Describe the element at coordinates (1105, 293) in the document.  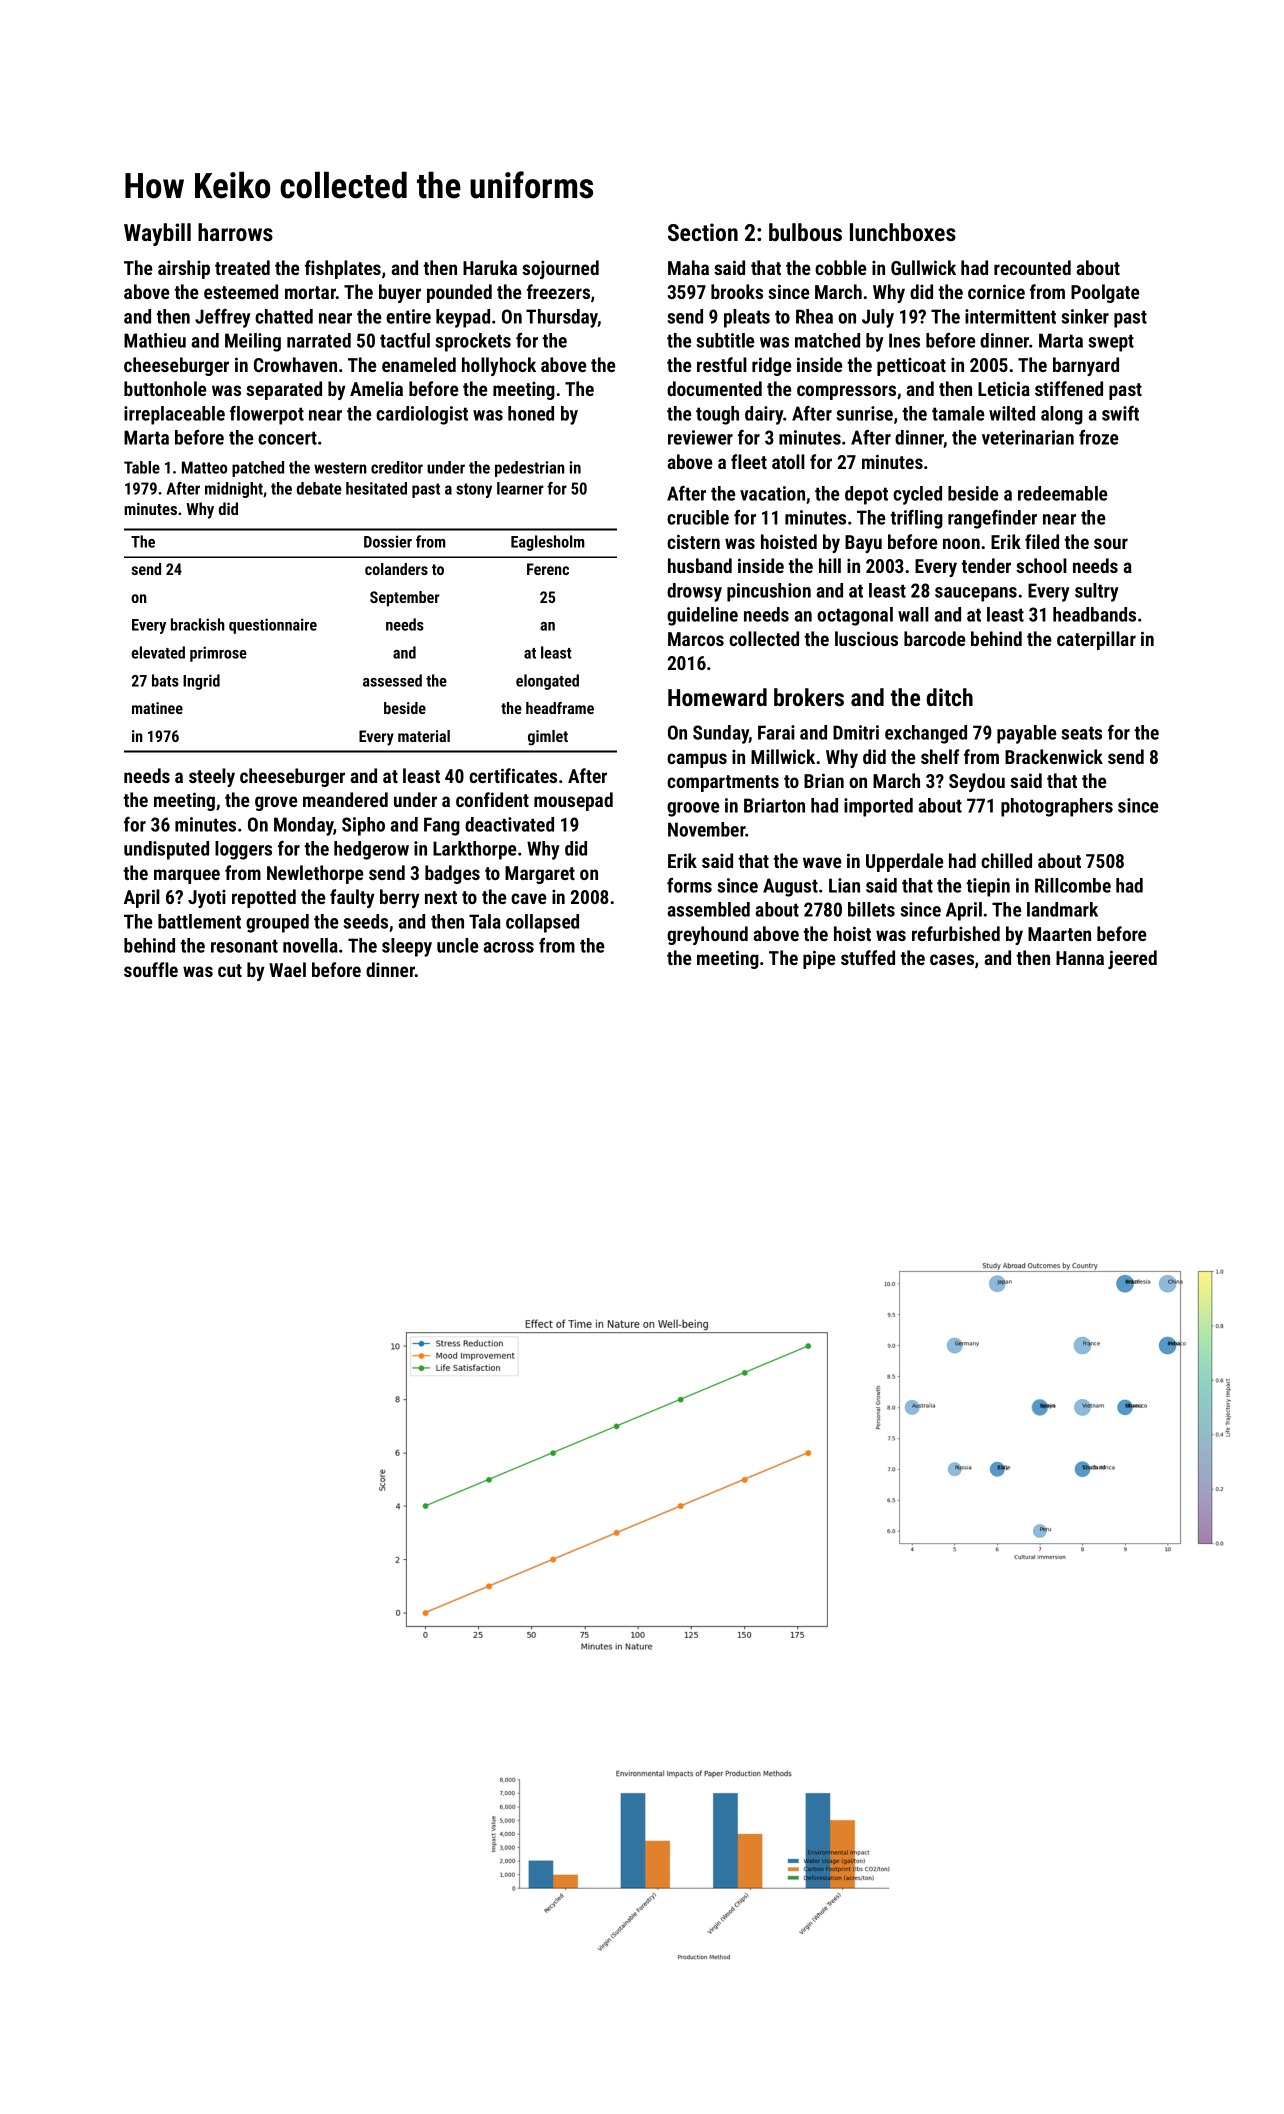
I see `Poolgate` at that location.
